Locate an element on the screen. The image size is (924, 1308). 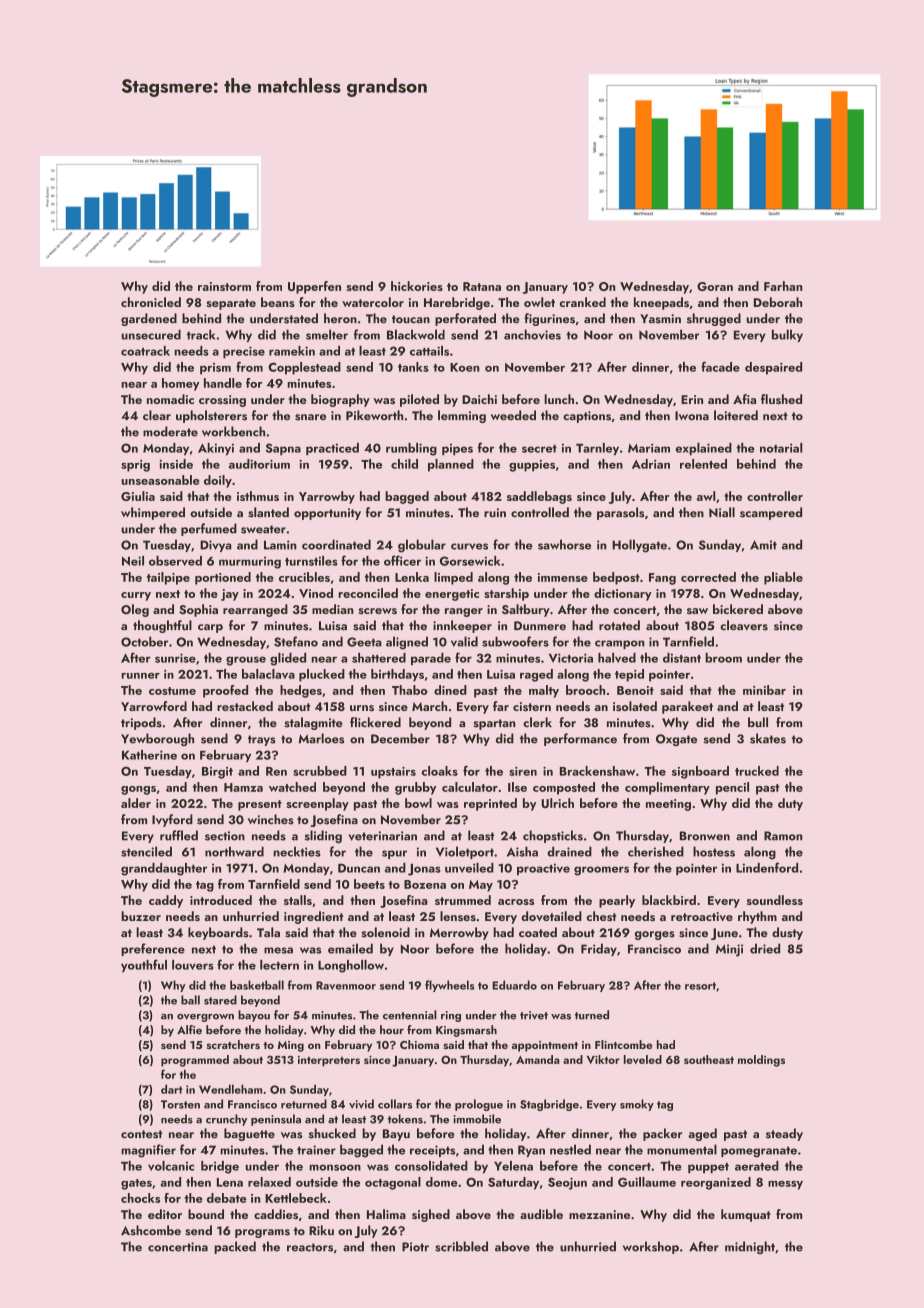
proactive is located at coordinates (543, 869).
